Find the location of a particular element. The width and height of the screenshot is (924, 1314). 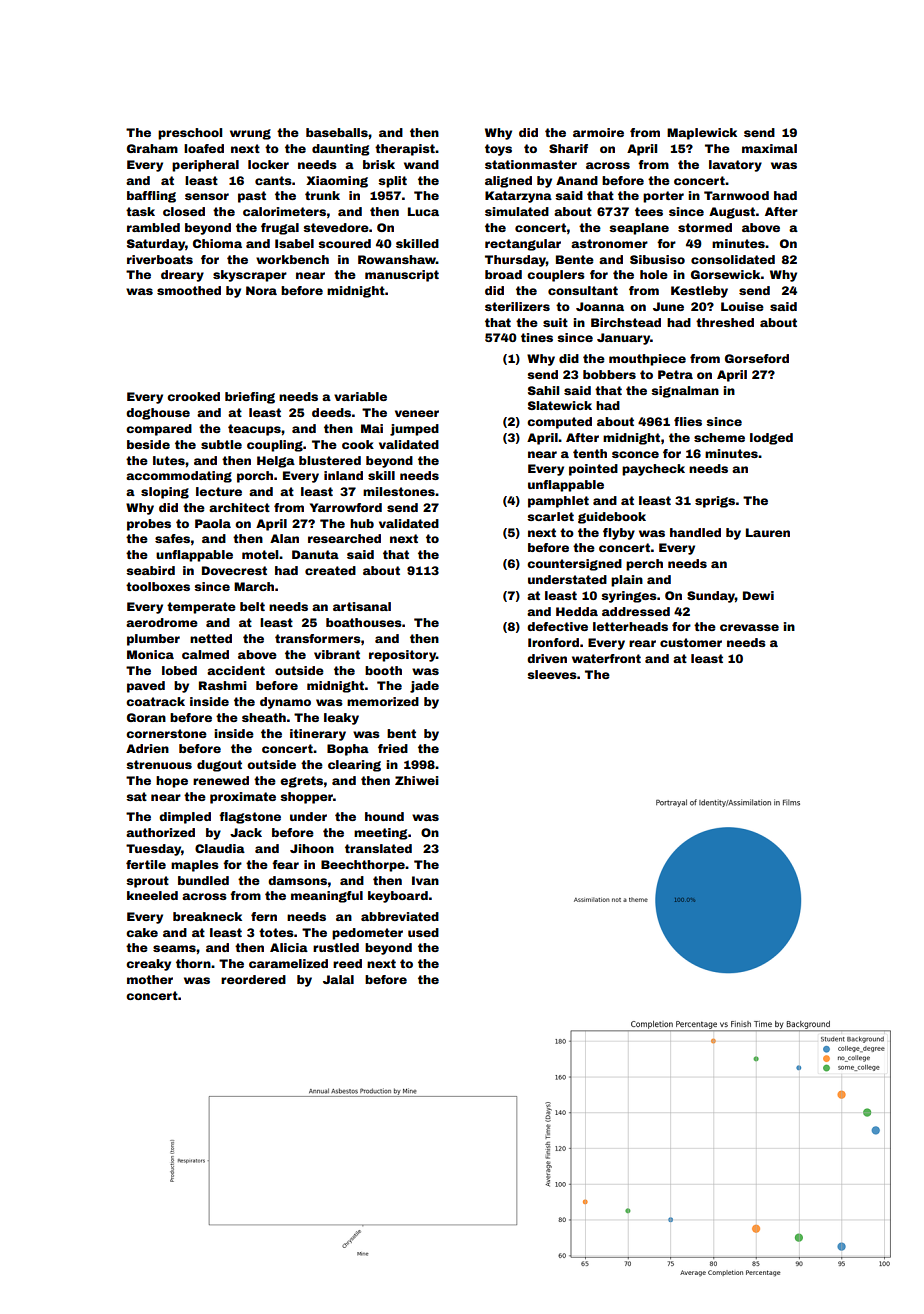

repository is located at coordinates (402, 656).
